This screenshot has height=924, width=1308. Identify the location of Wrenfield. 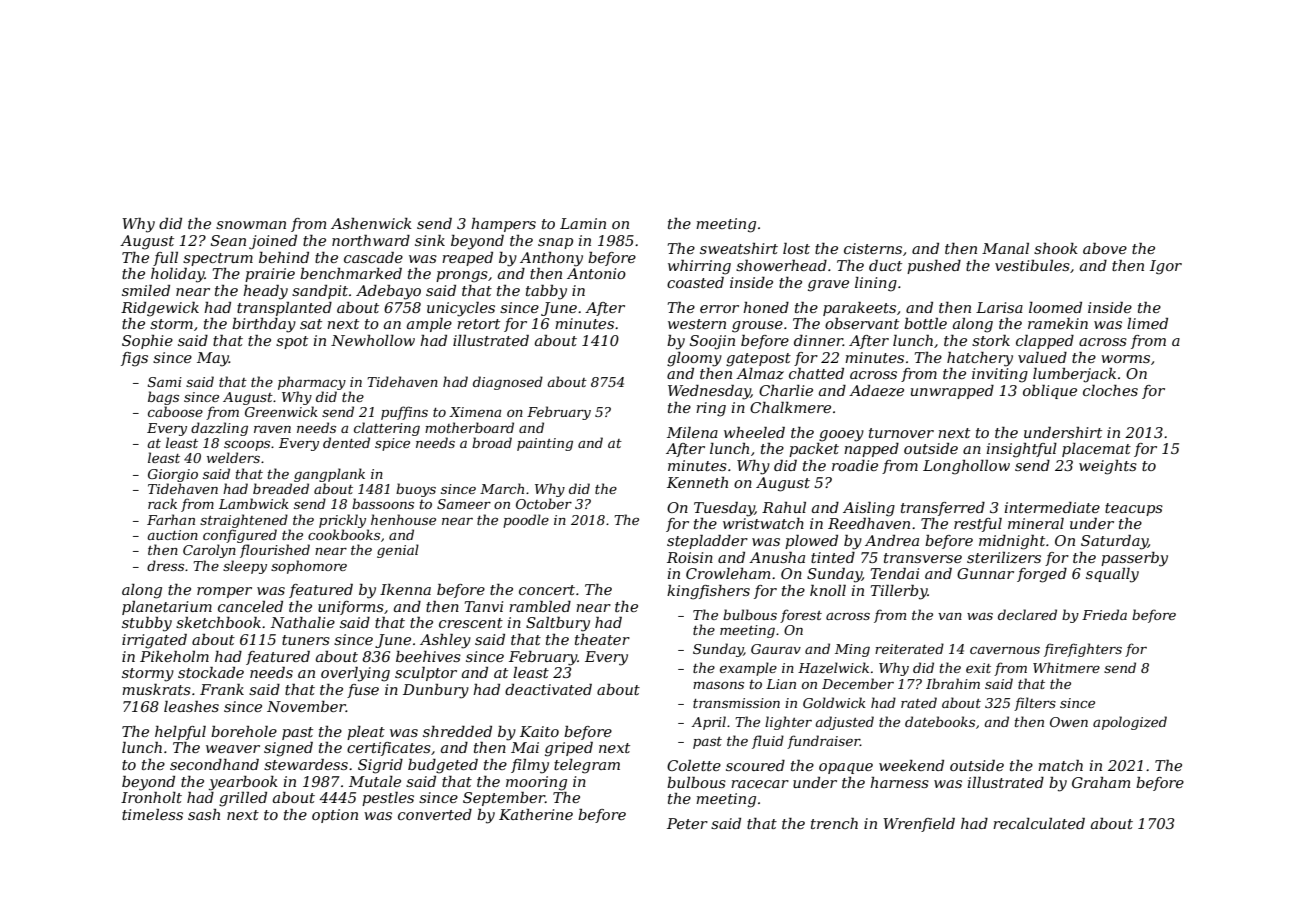
(919, 825).
